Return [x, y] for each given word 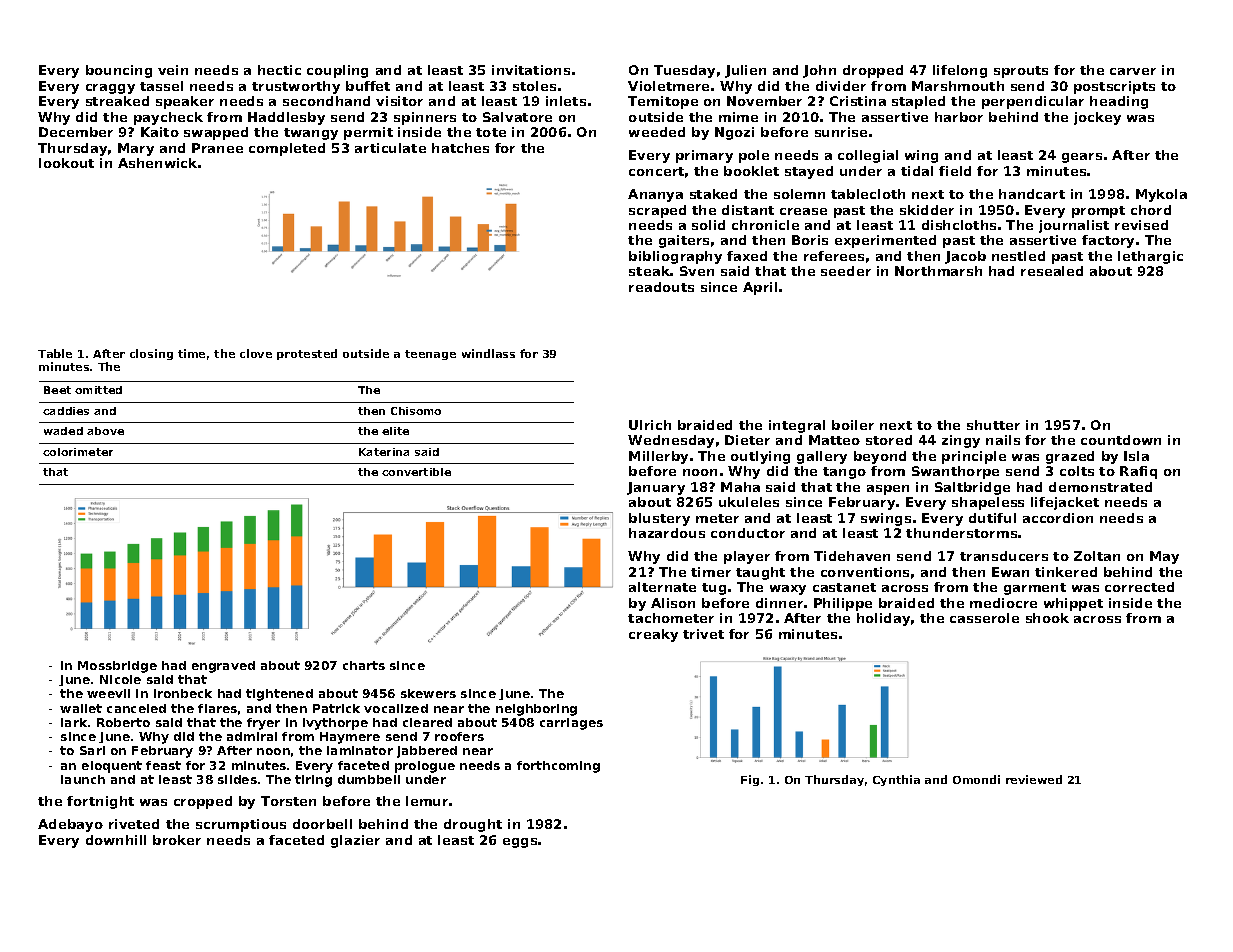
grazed [1070, 457]
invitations [531, 70]
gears [1082, 158]
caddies [66, 411]
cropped [203, 802]
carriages [571, 724]
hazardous [667, 533]
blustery [659, 519]
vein [173, 70]
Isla [1136, 456]
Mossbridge [117, 667]
